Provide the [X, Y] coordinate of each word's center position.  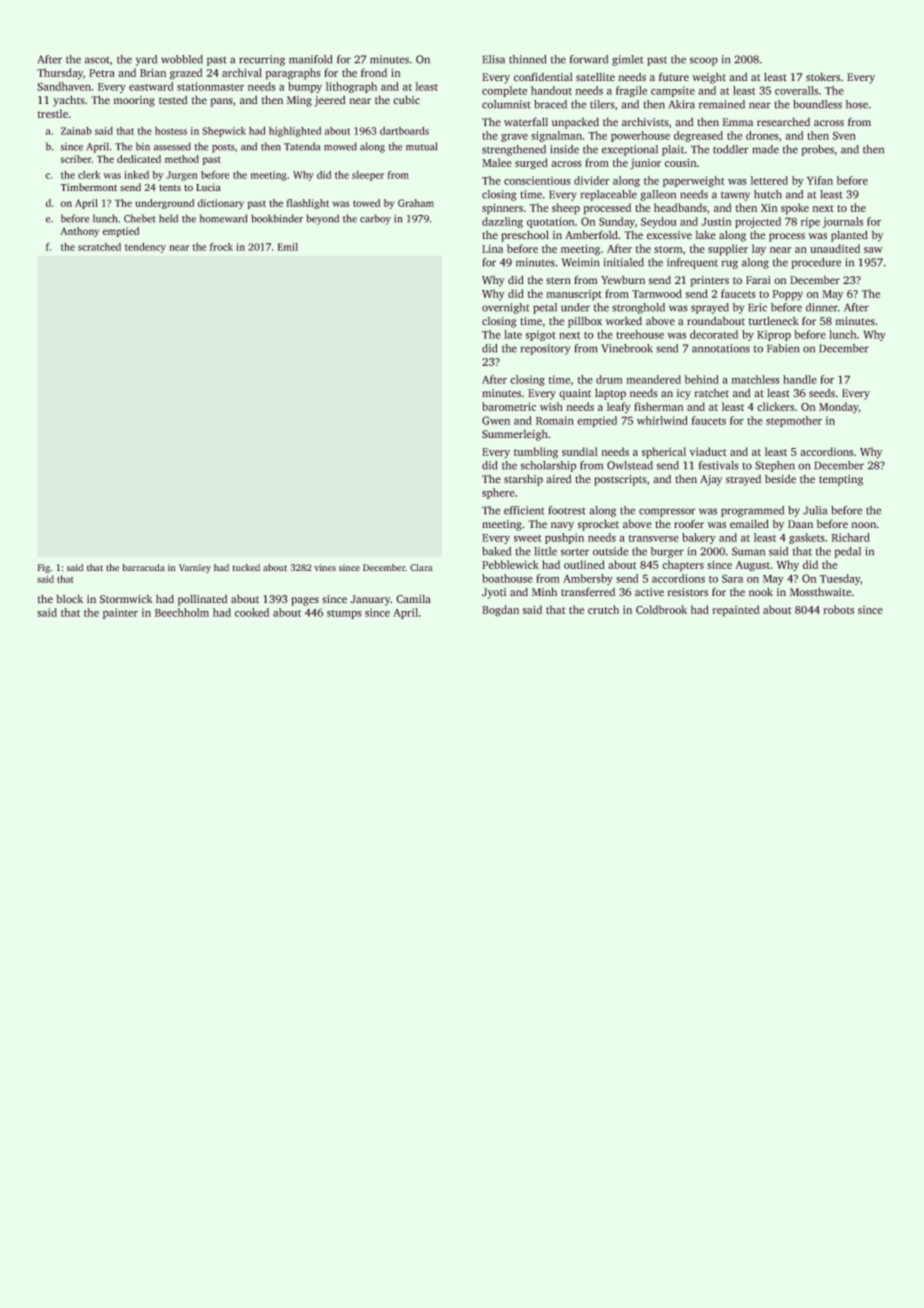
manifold [310, 59]
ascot [97, 60]
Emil [287, 247]
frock [221, 247]
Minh [544, 591]
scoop [704, 61]
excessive [669, 235]
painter [120, 613]
